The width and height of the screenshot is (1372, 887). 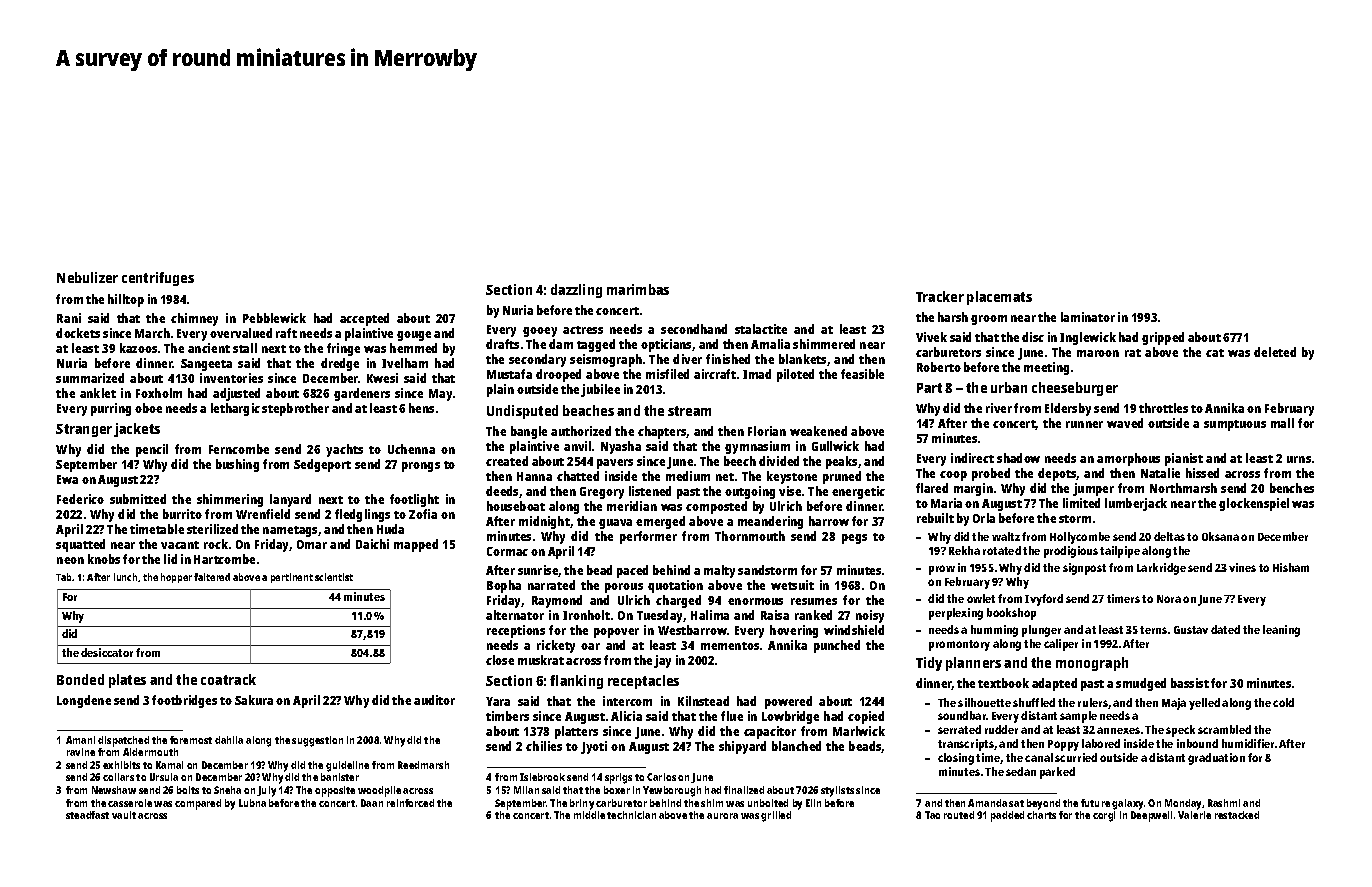 What do you see at coordinates (557, 601) in the screenshot?
I see `Raymond` at bounding box center [557, 601].
